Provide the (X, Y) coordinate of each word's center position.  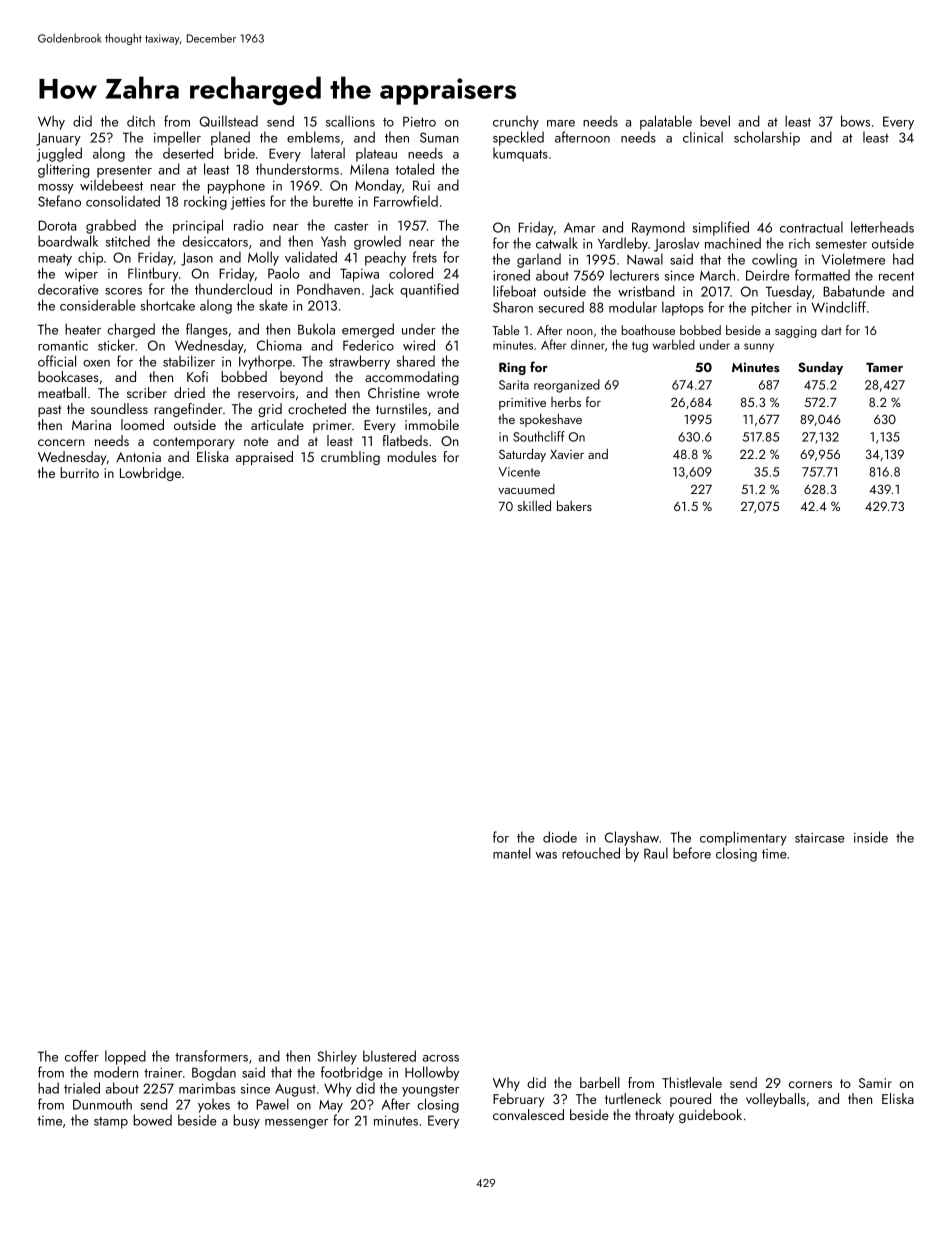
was (546, 855)
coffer (82, 1056)
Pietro (419, 121)
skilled (534, 505)
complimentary (743, 838)
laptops (683, 308)
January (58, 139)
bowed (152, 1120)
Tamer (884, 367)
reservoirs (266, 393)
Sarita (514, 385)
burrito (79, 472)
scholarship (767, 138)
